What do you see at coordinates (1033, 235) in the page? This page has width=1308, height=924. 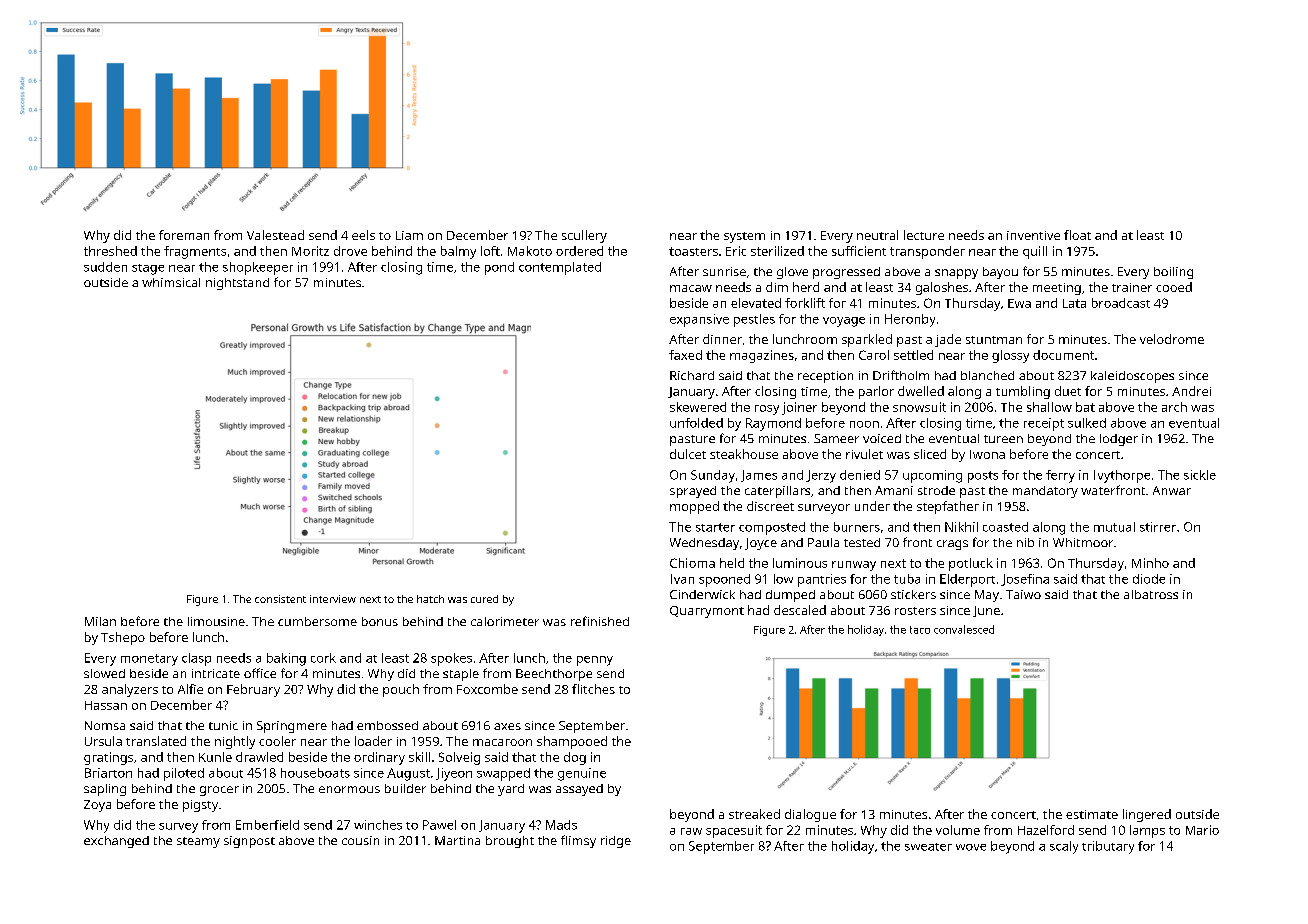 I see `inventive` at bounding box center [1033, 235].
